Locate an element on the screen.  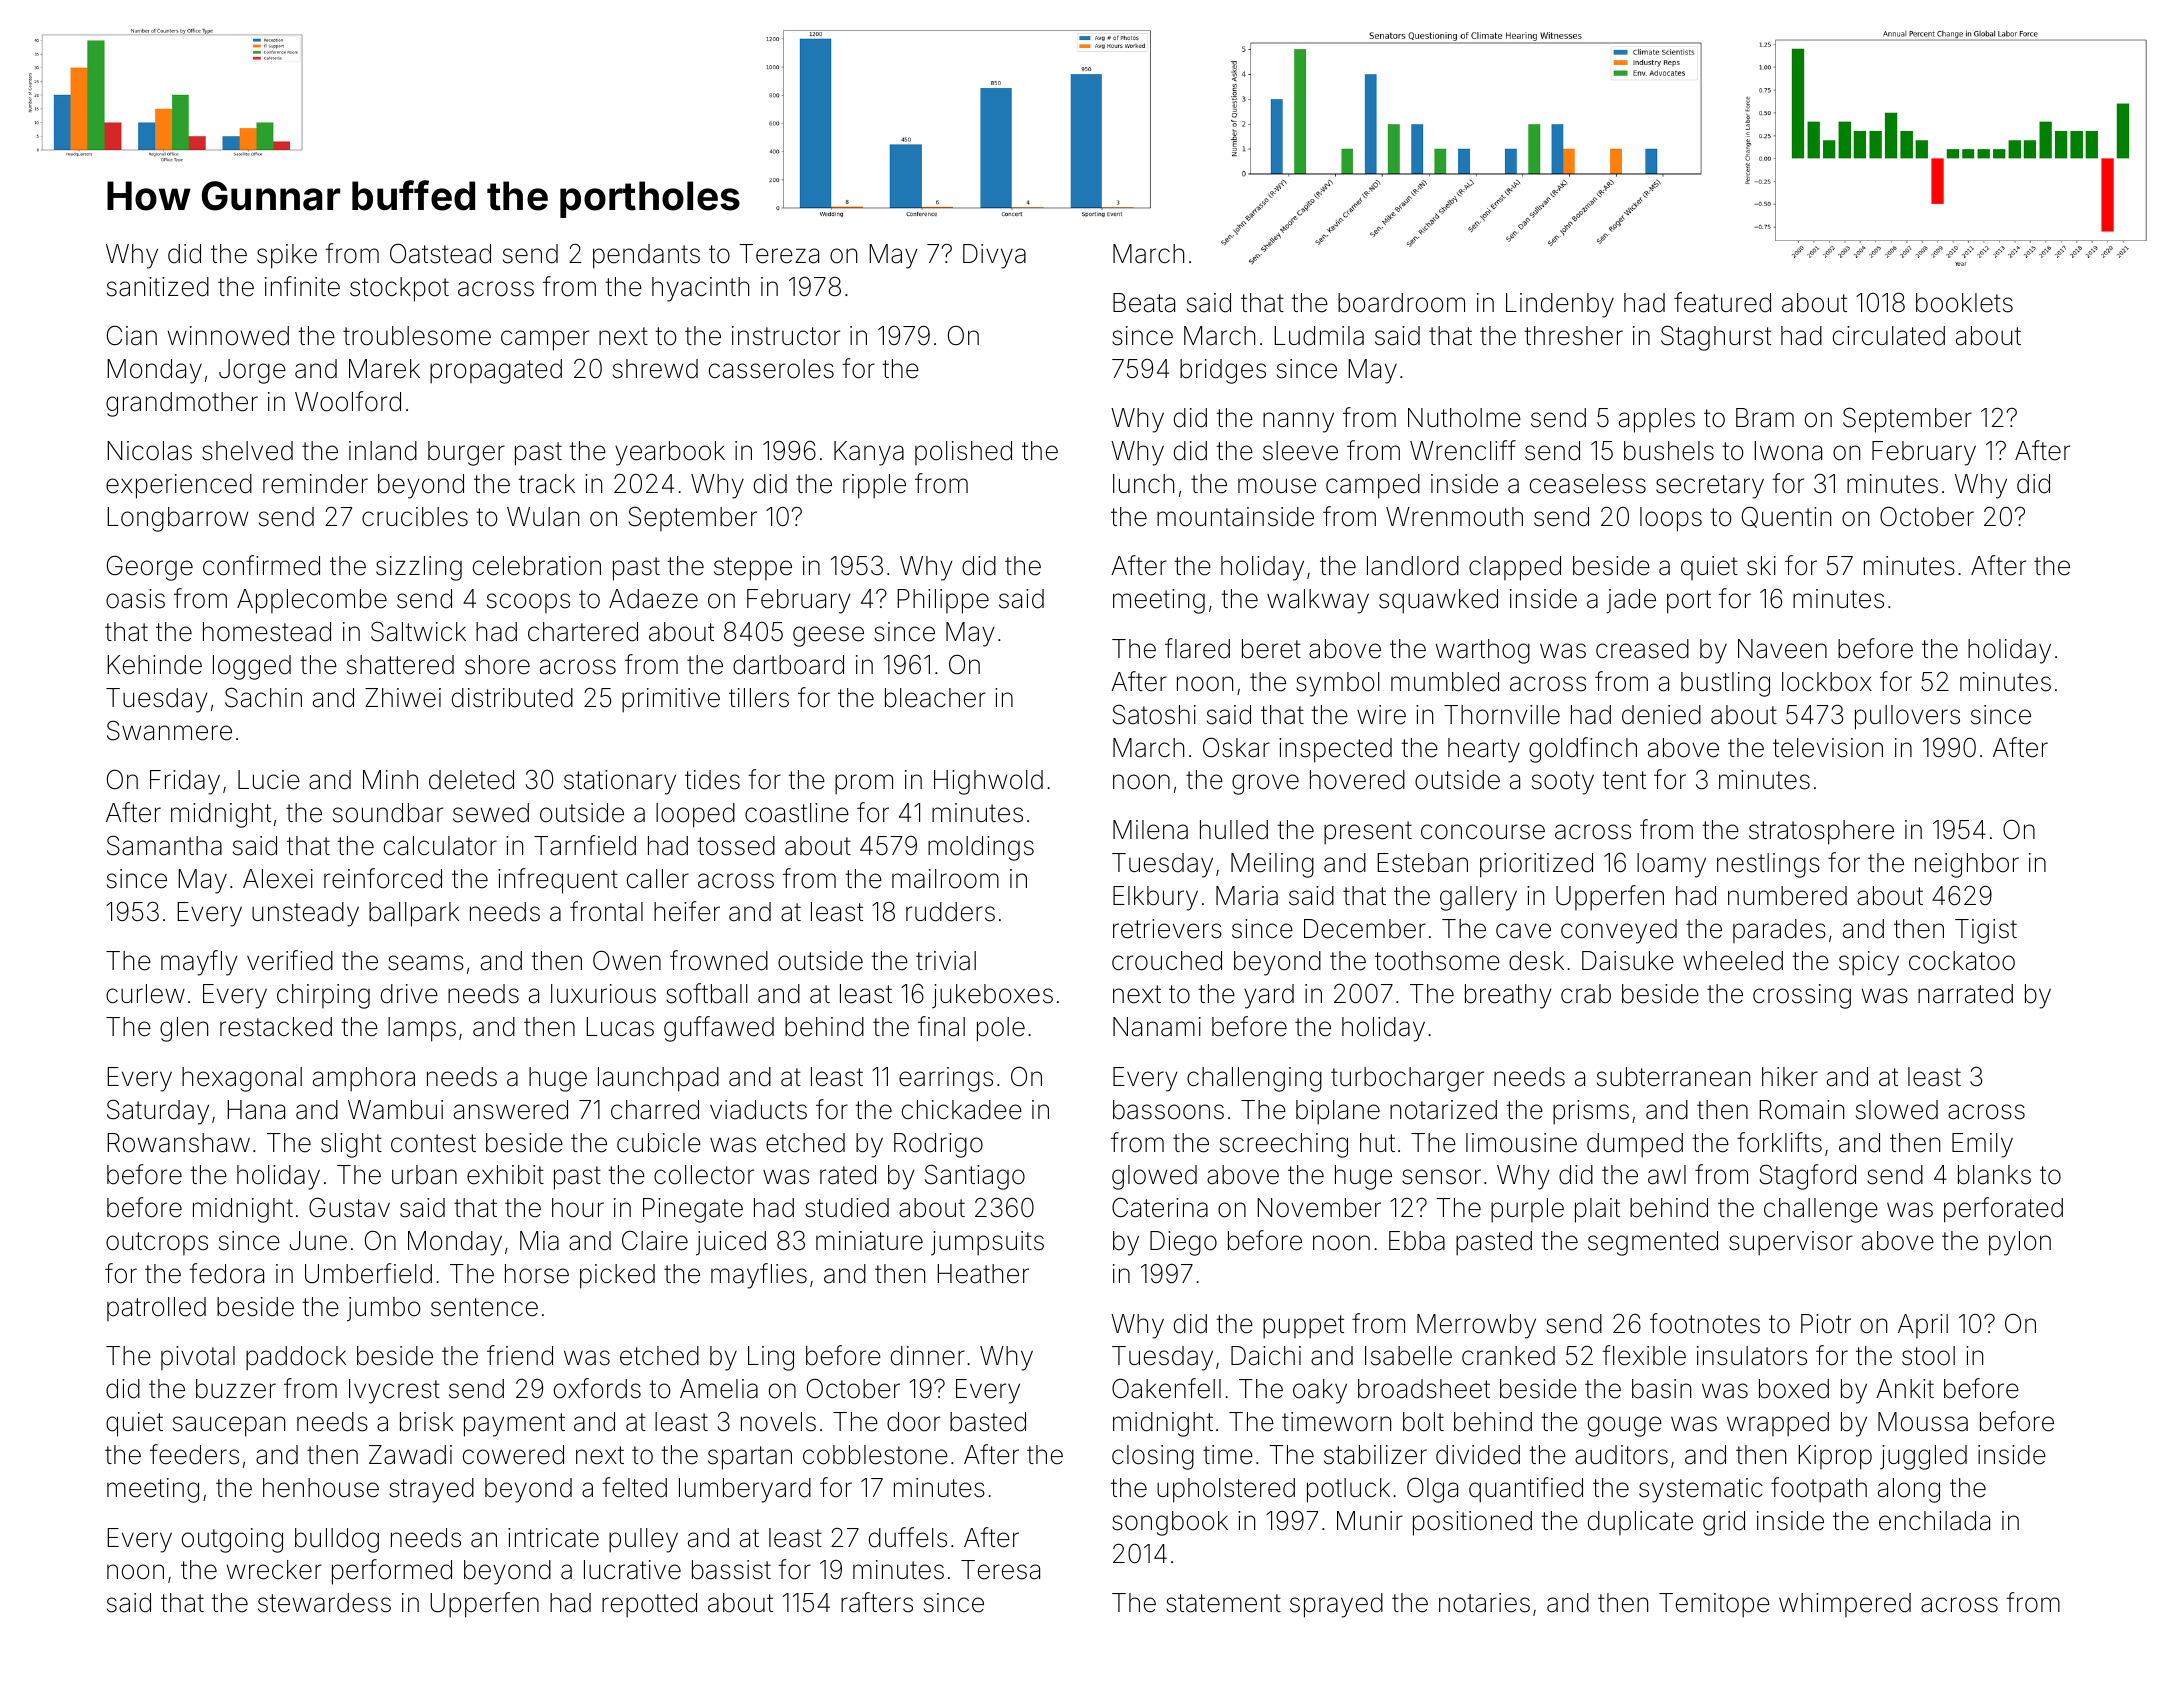
Temitope is located at coordinates (1714, 1605).
